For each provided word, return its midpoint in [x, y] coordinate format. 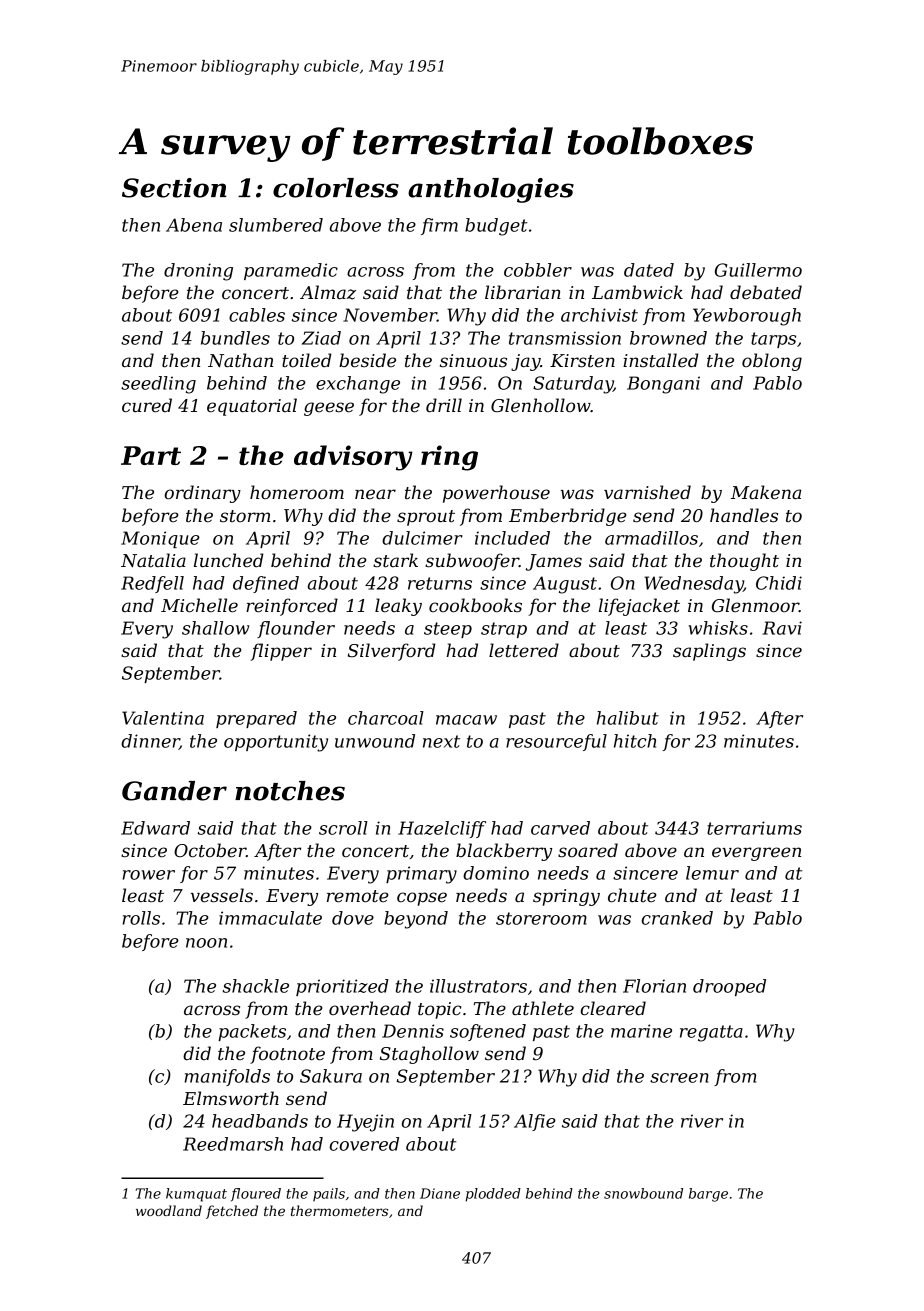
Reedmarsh [233, 1144]
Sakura [331, 1076]
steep [448, 630]
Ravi [782, 628]
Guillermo [758, 270]
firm [439, 226]
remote [358, 896]
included [512, 538]
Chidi [779, 583]
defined [266, 584]
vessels [222, 895]
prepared [256, 719]
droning [198, 272]
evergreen [756, 854]
